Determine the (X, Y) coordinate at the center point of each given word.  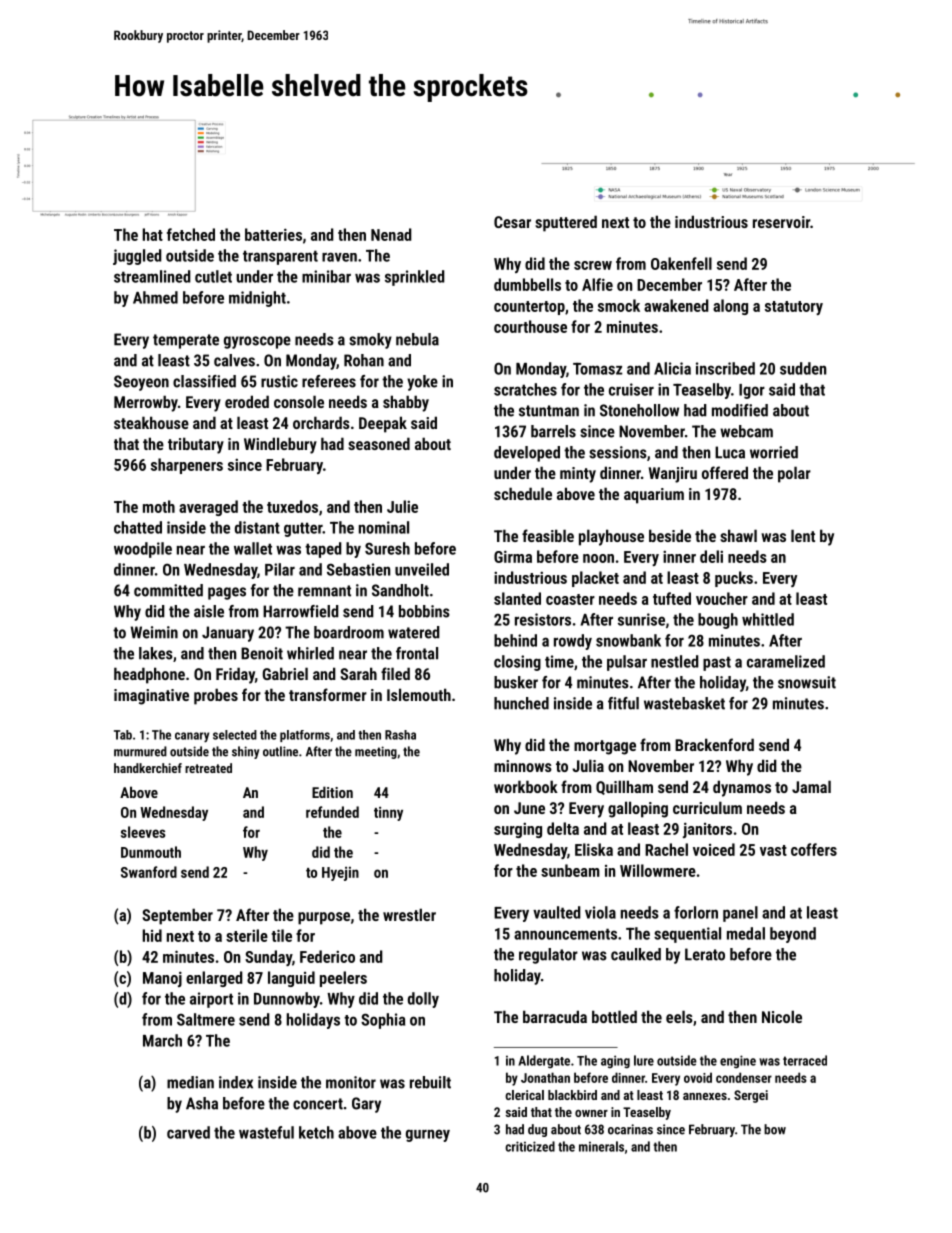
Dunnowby (287, 1000)
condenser (744, 1077)
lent (803, 535)
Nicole (782, 1016)
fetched (191, 234)
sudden (803, 368)
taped (323, 550)
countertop (529, 308)
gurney (428, 1135)
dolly (423, 1000)
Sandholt (400, 590)
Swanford (149, 872)
